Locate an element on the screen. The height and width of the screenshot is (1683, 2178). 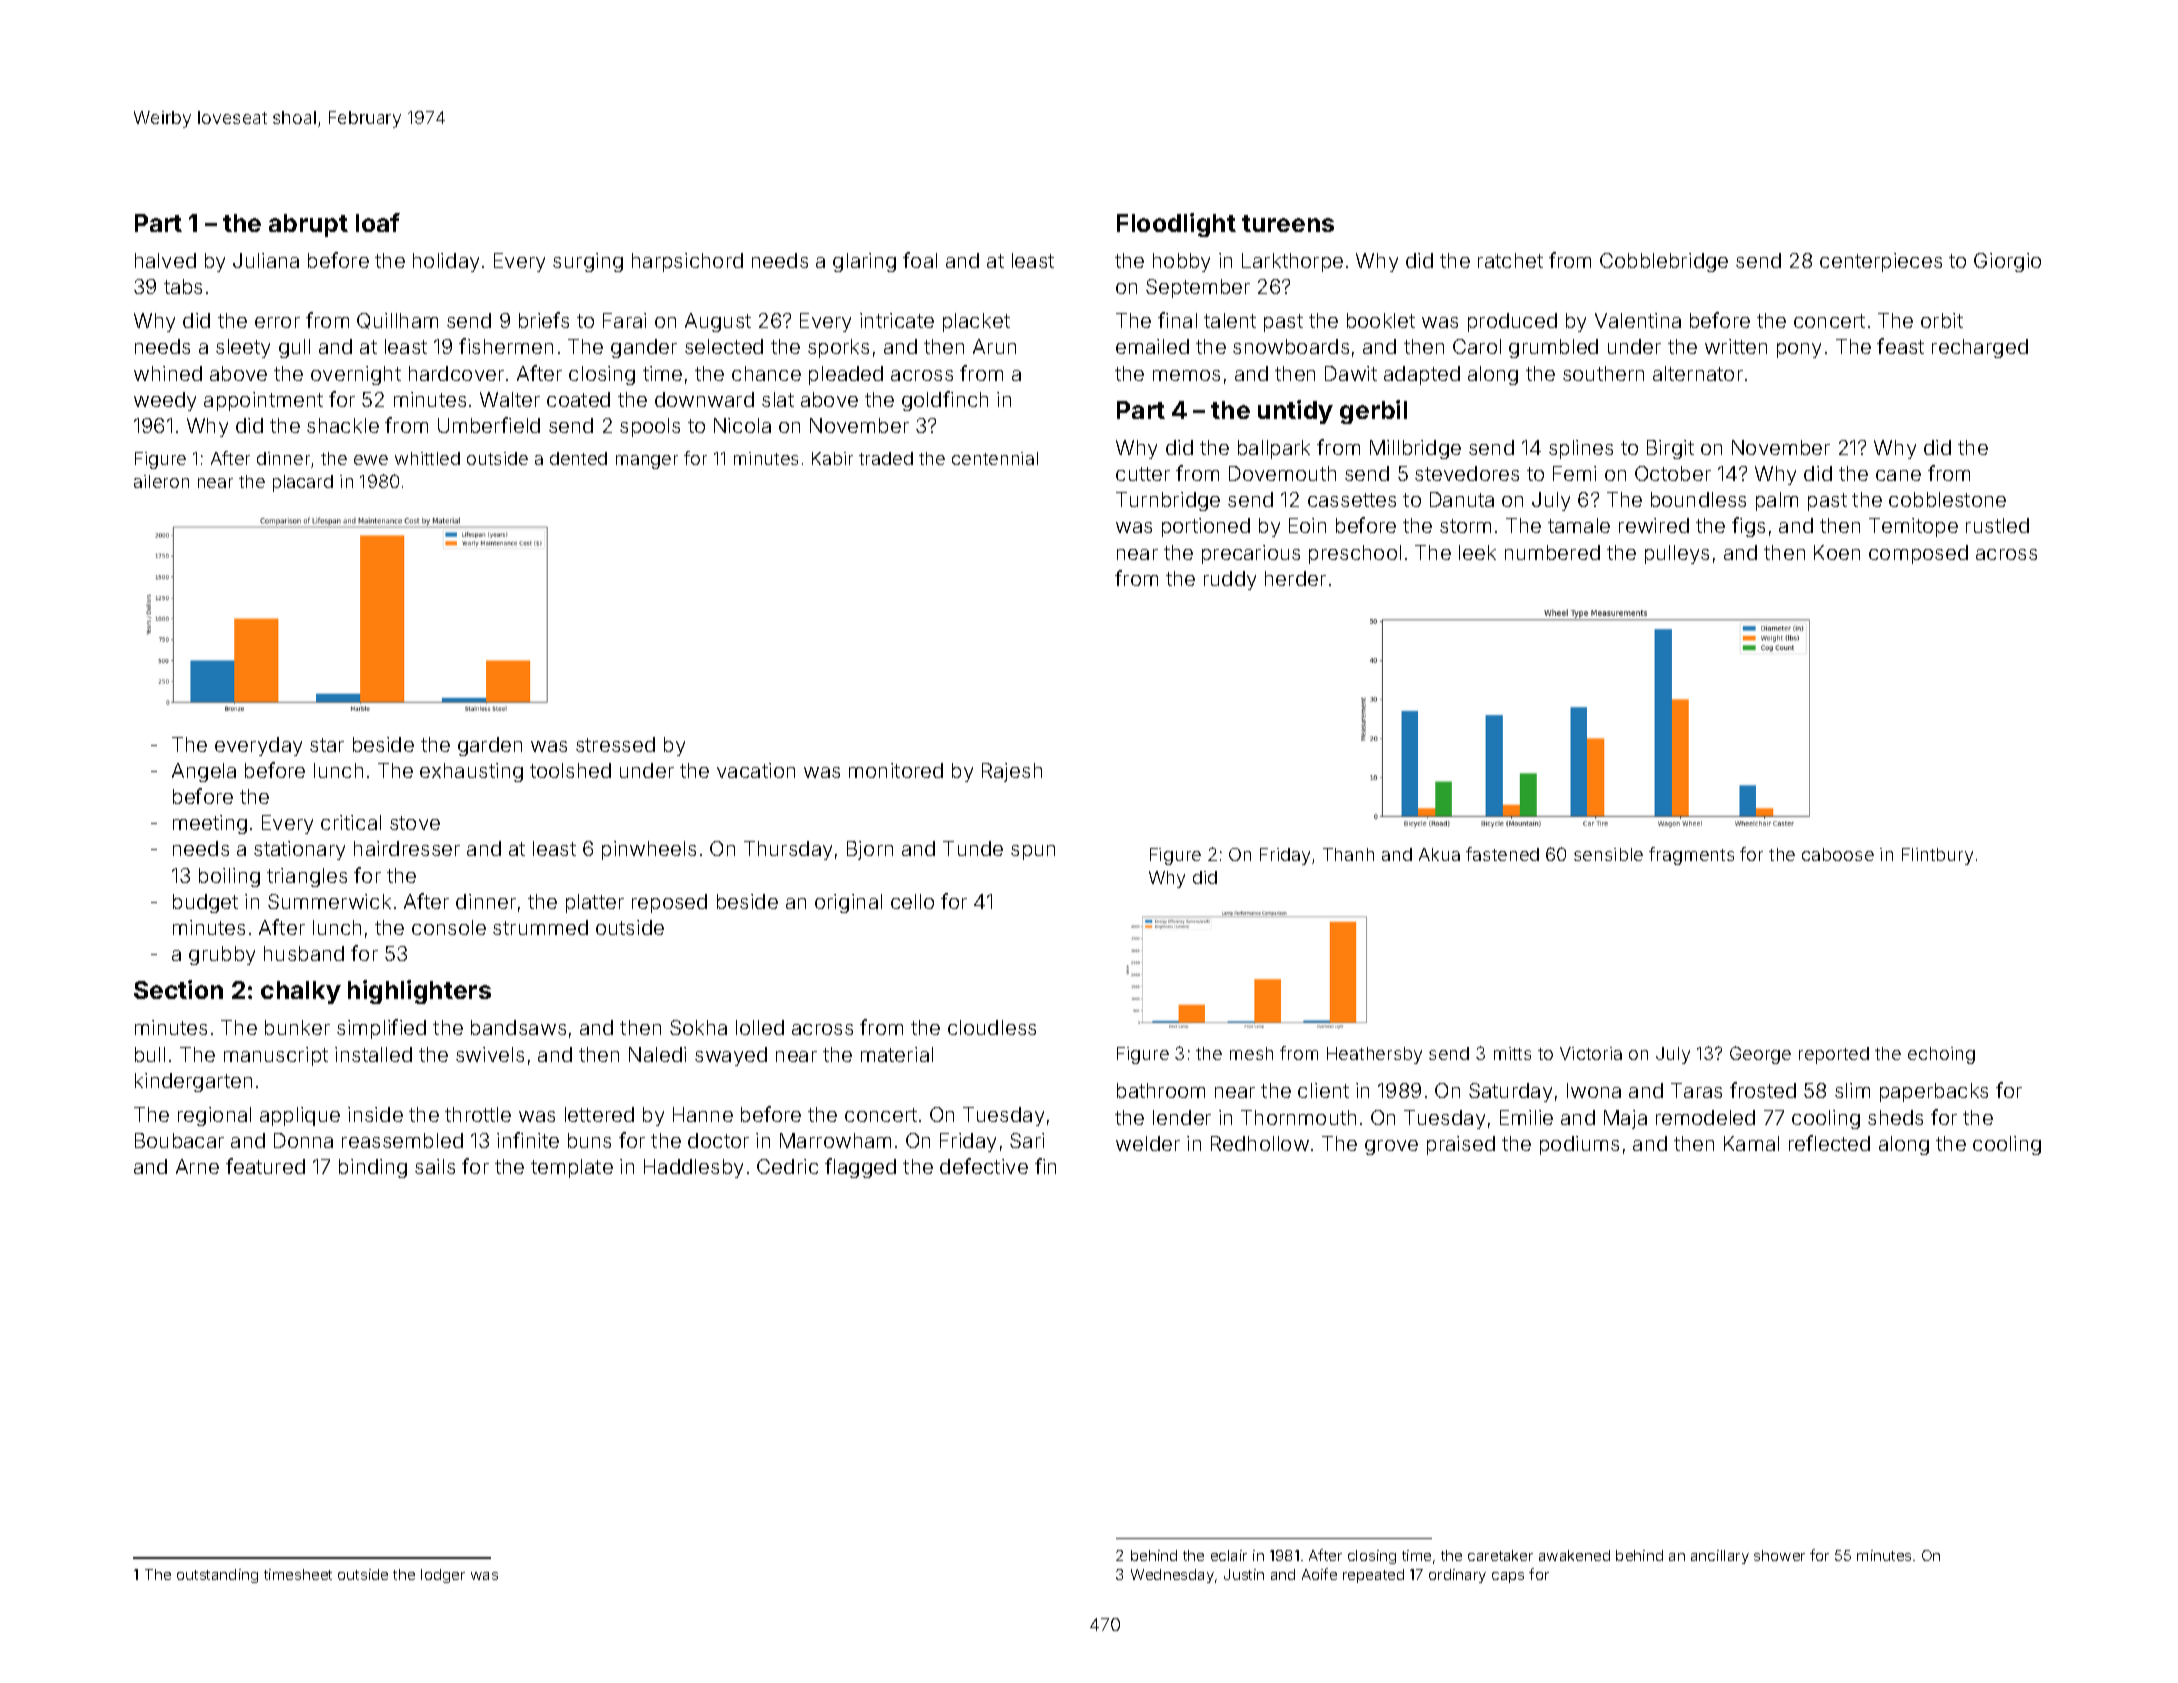
fragments is located at coordinates (1691, 856).
